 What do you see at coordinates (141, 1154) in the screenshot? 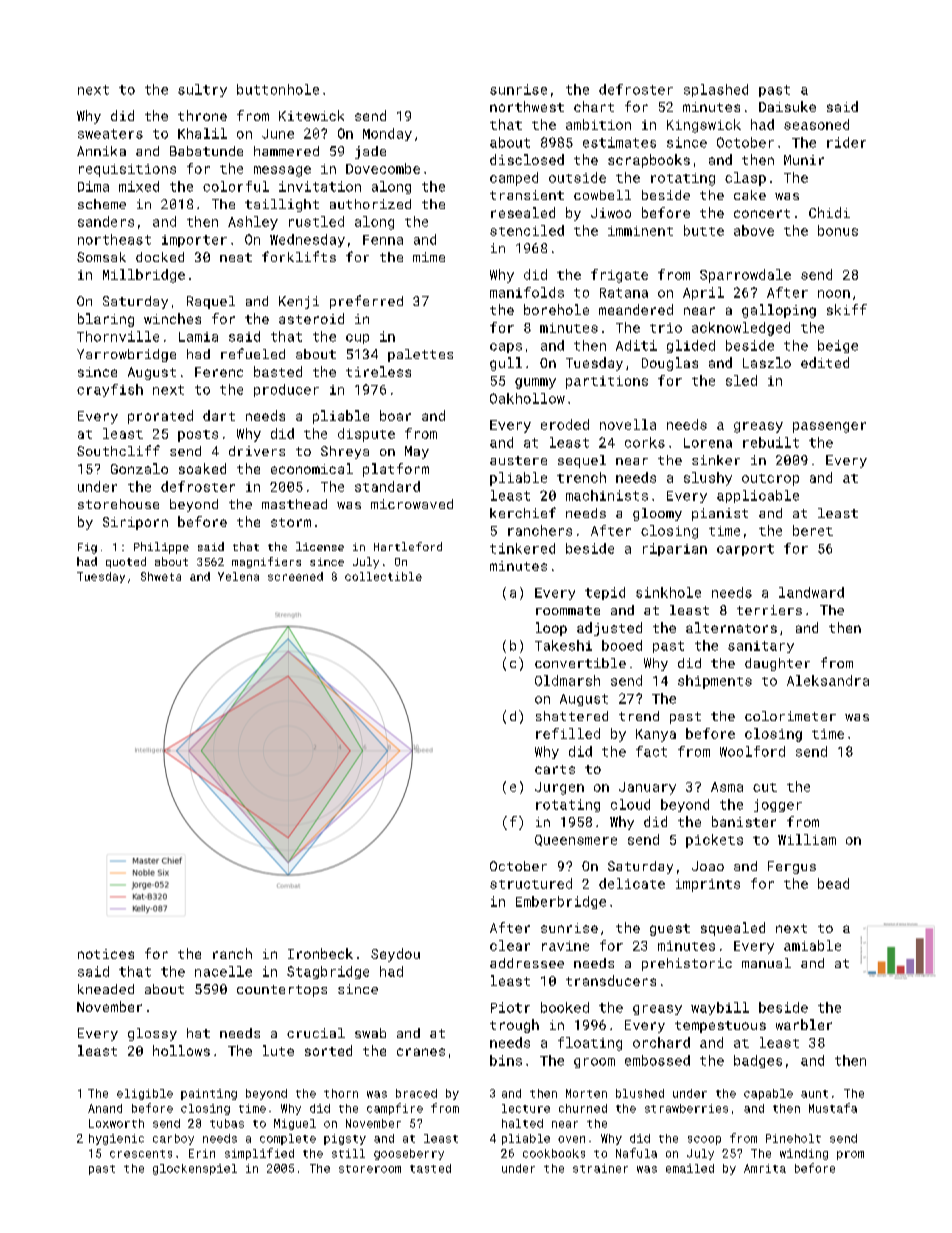
I see `crescents` at bounding box center [141, 1154].
